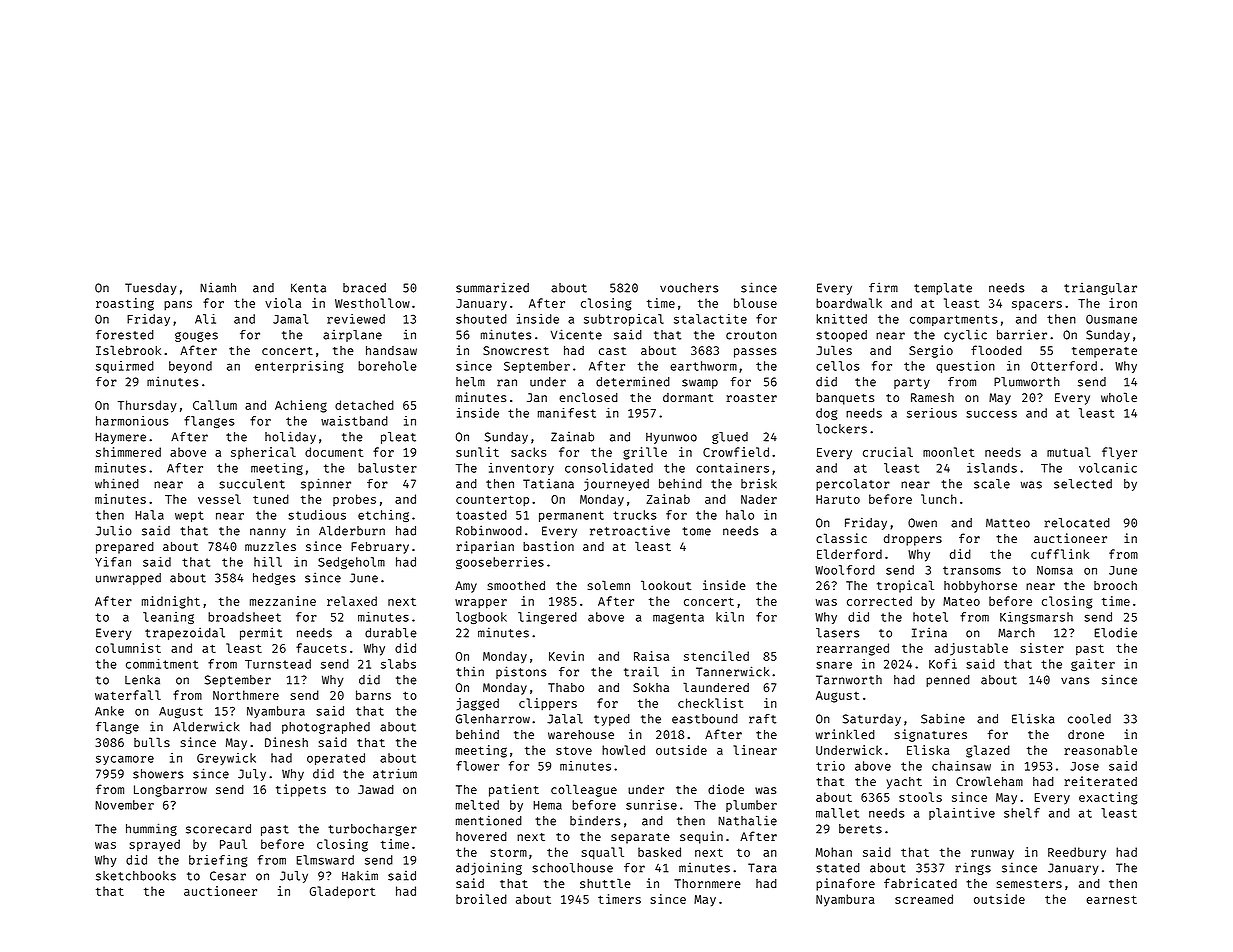 This screenshot has width=1233, height=952. I want to click on Snowcrest, so click(516, 350).
